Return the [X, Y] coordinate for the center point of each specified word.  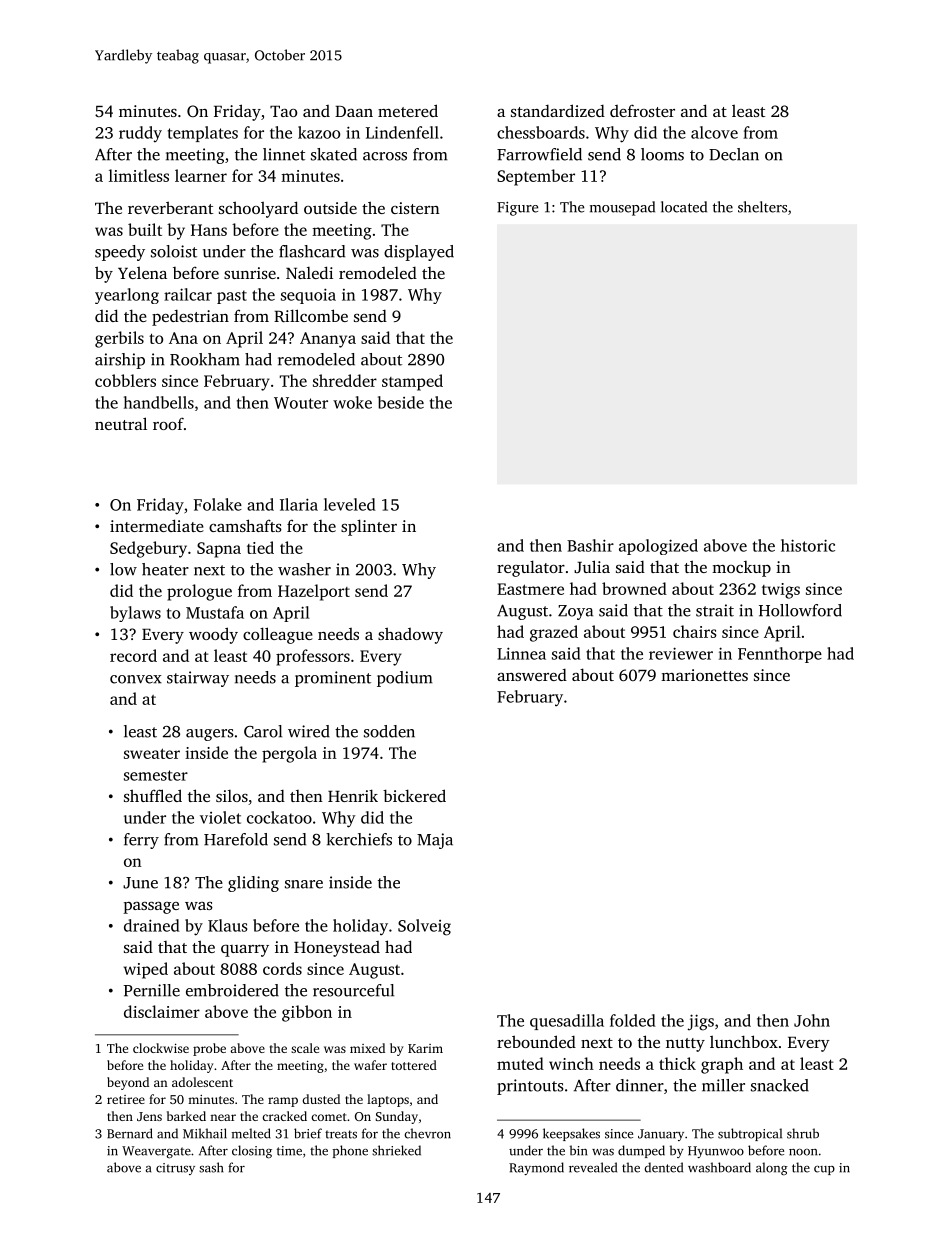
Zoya [575, 612]
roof [168, 423]
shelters [762, 207]
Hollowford [800, 610]
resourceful [353, 990]
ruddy [140, 134]
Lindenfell [402, 132]
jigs [701, 1022]
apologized [658, 547]
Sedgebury [148, 549]
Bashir [590, 545]
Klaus [227, 925]
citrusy [175, 1169]
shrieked [396, 1150]
